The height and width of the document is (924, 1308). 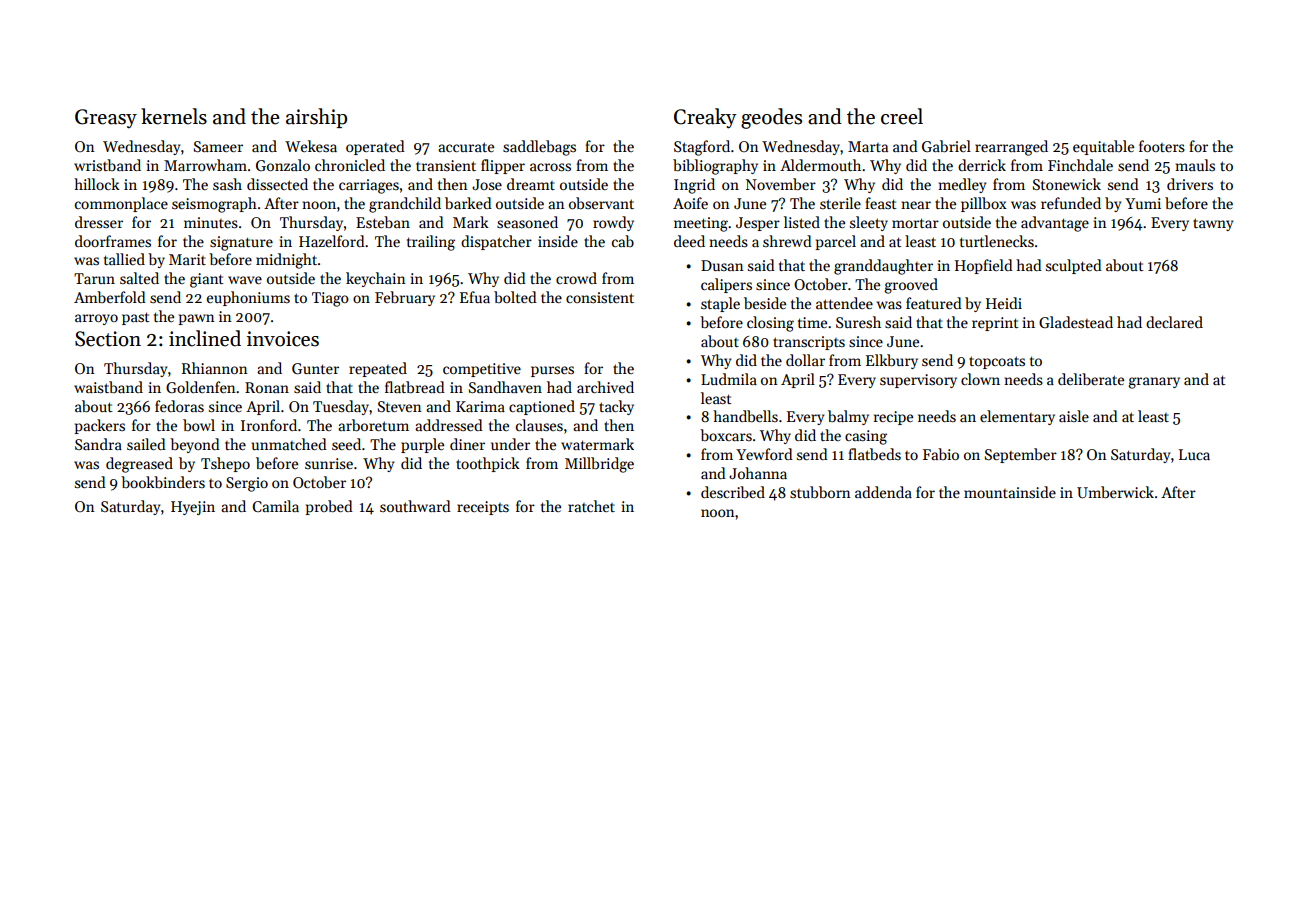 What do you see at coordinates (311, 146) in the document?
I see `Wekesa` at bounding box center [311, 146].
